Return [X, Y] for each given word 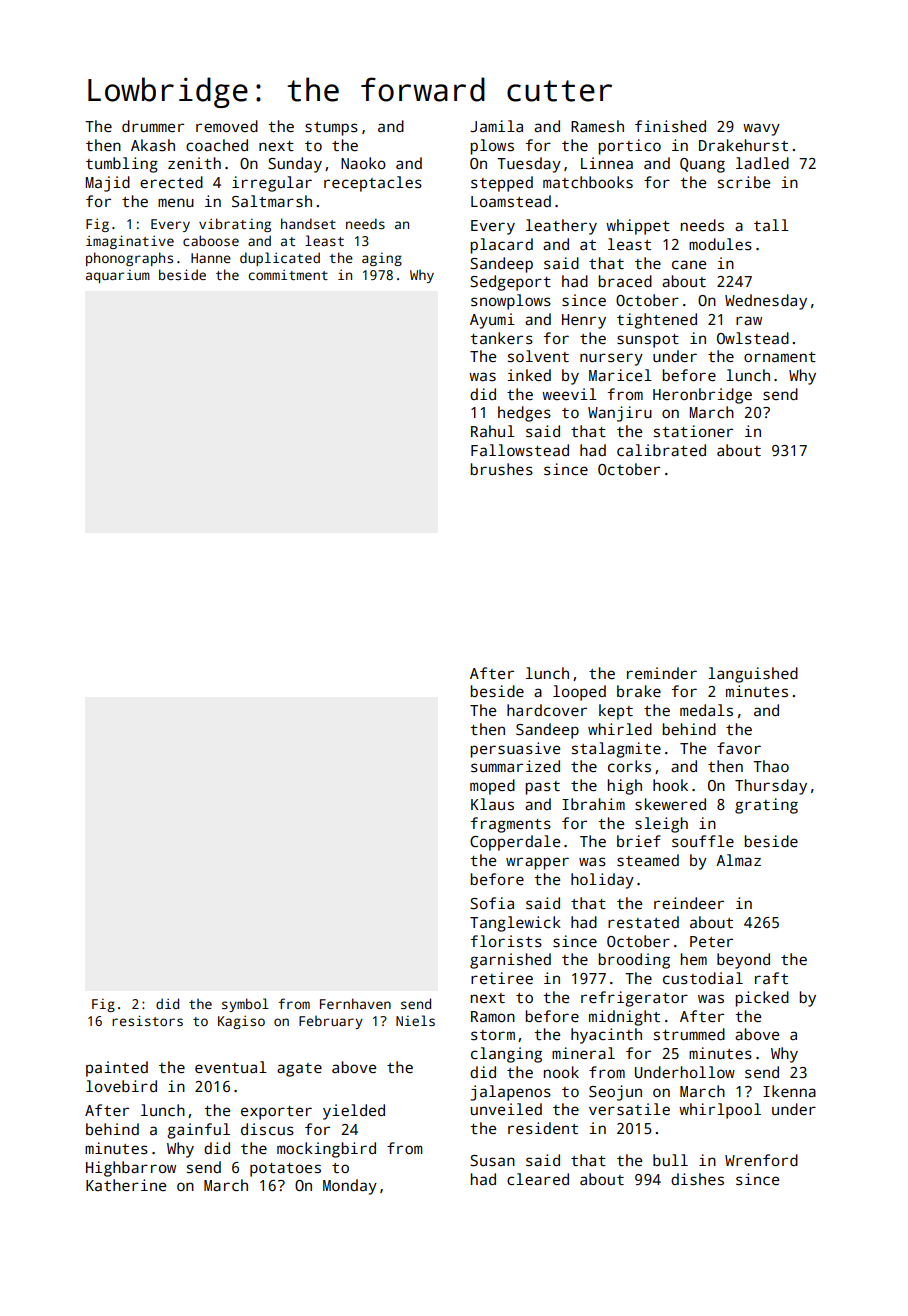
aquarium [118, 276]
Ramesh [597, 126]
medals [706, 710]
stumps [331, 129]
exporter [276, 1113]
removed [227, 126]
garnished [510, 961]
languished [753, 675]
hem [694, 959]
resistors [147, 1020]
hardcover [547, 710]
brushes [501, 469]
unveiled [506, 1109]
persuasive [515, 750]
